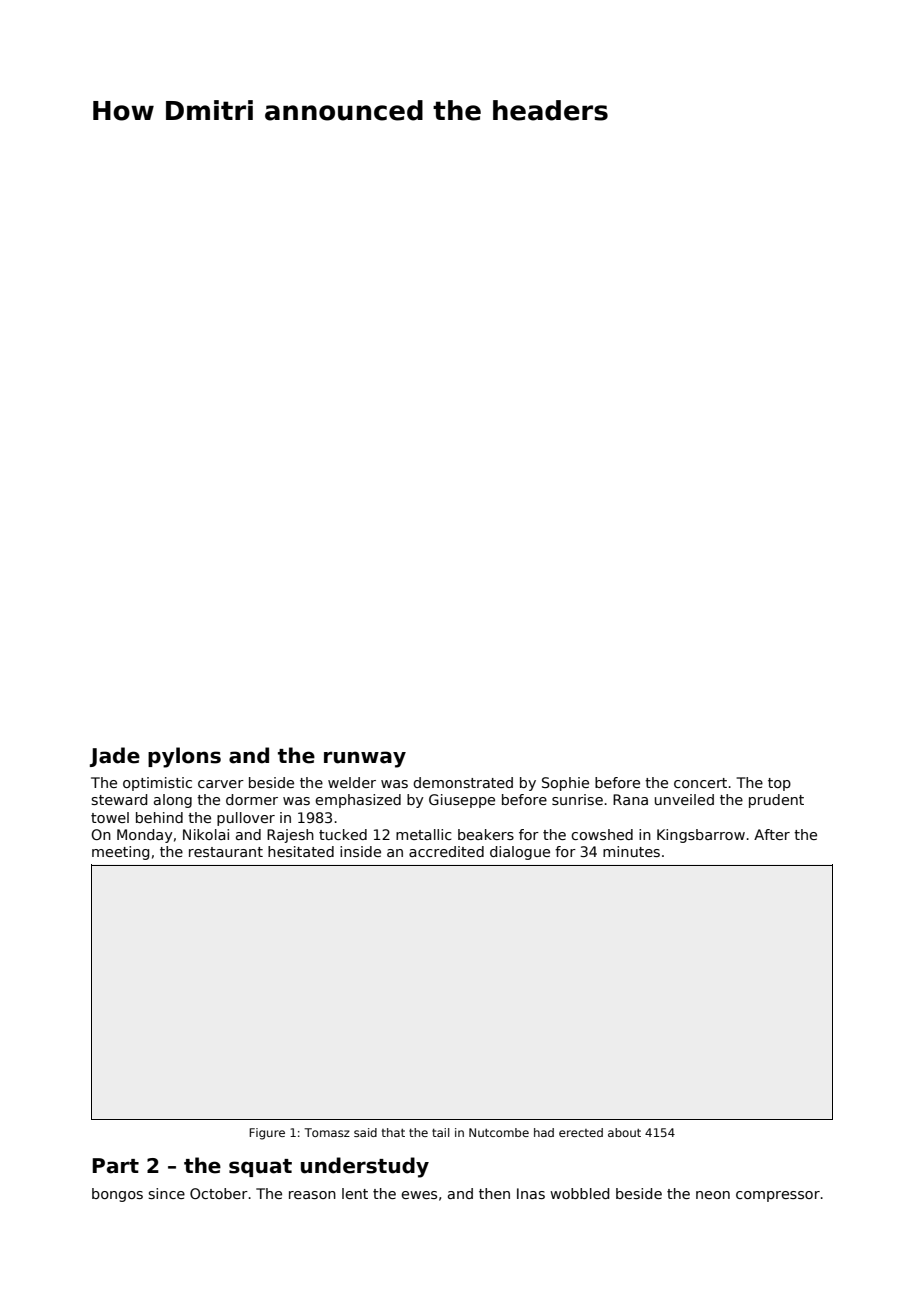  Describe the element at coordinates (624, 1132) in the page. I see `about` at that location.
